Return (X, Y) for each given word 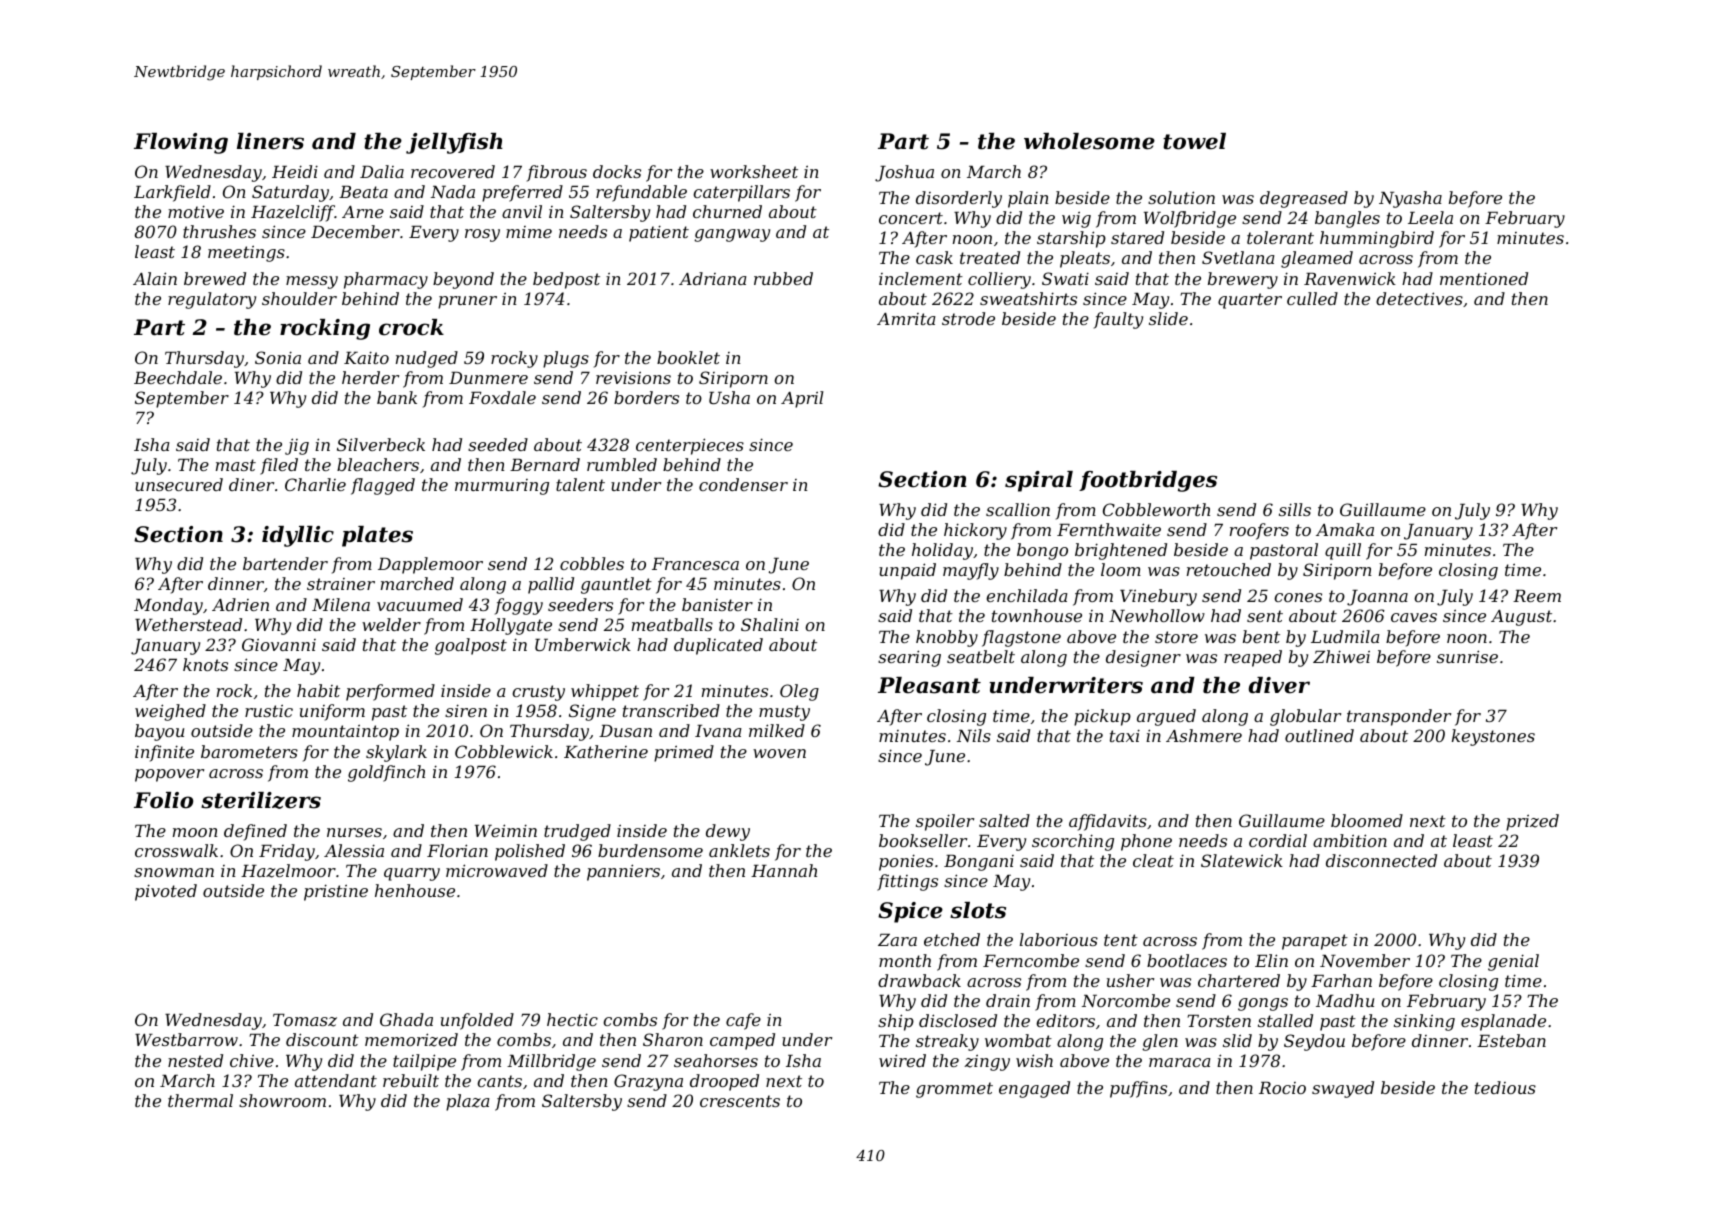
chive (252, 1060)
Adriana (712, 278)
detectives (1419, 298)
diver (1279, 685)
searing (909, 658)
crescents (740, 1101)
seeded (498, 444)
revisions (633, 378)
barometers (249, 751)
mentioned (1484, 278)
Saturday (290, 193)
